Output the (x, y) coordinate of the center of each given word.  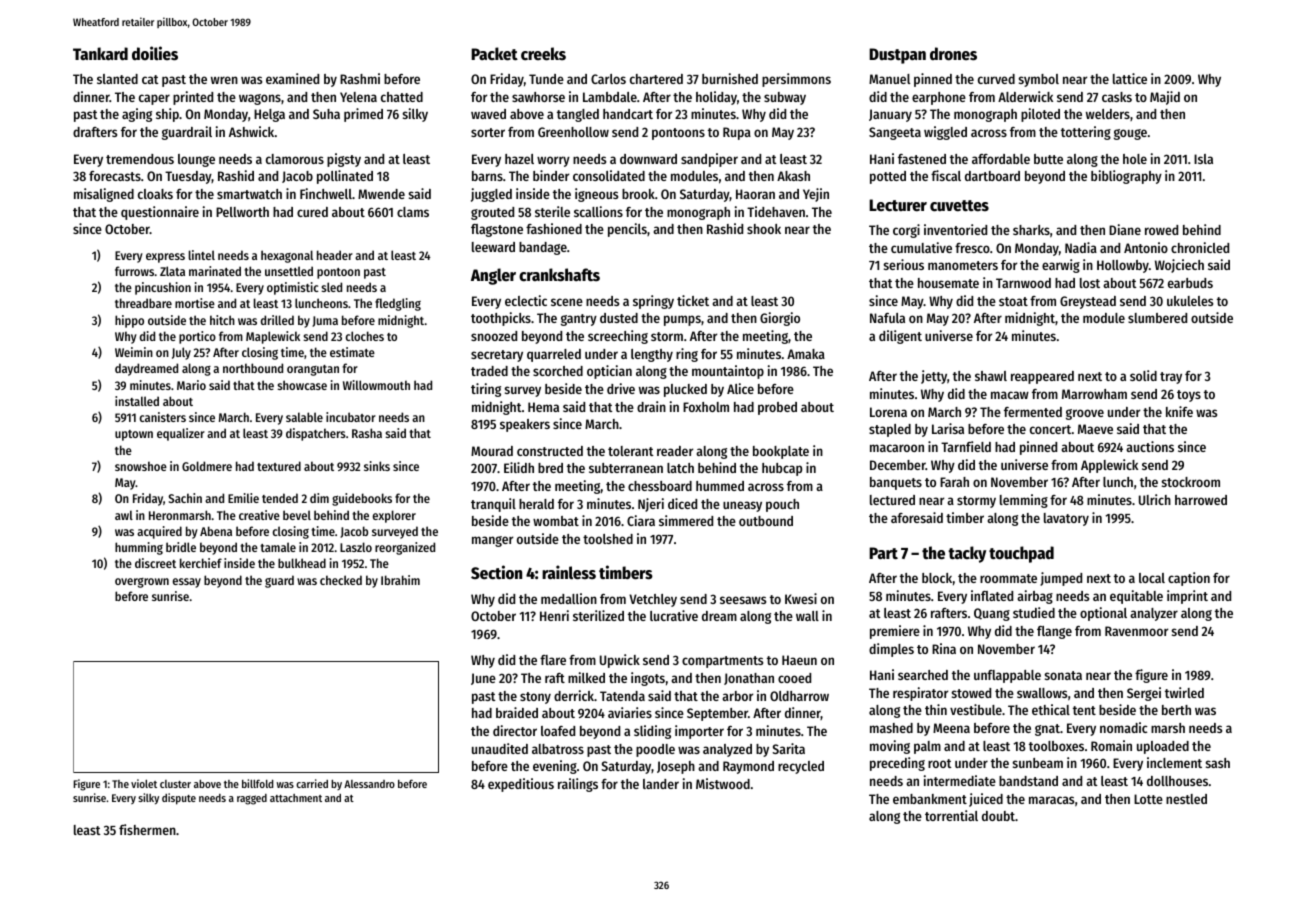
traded (489, 371)
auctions (1150, 446)
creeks (543, 54)
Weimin (134, 352)
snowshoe (141, 466)
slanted (117, 79)
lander (661, 784)
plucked (685, 390)
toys (1189, 396)
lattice (1130, 78)
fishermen (147, 829)
